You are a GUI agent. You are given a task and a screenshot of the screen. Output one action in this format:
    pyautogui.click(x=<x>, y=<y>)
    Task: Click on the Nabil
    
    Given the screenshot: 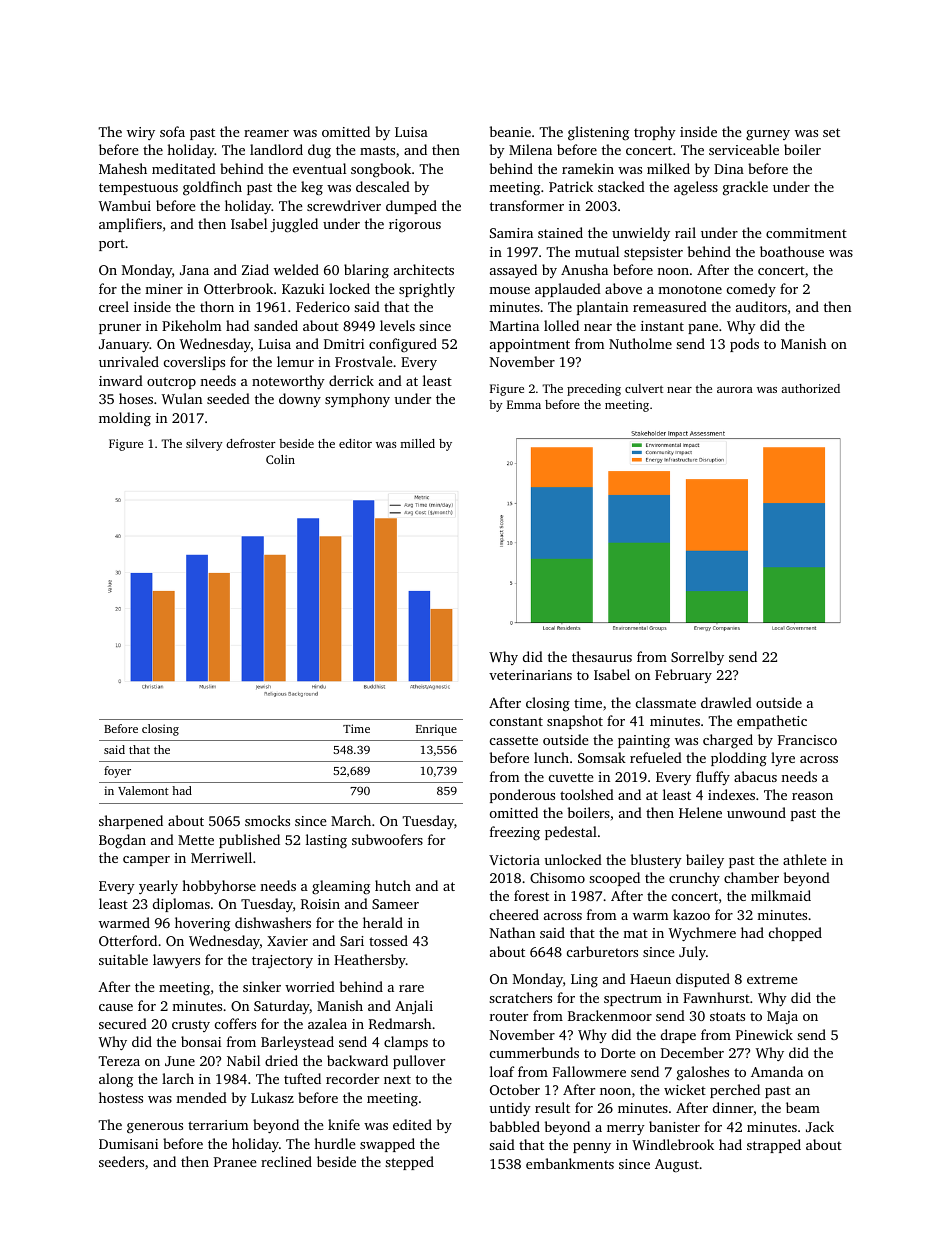 What is the action you would take?
    pyautogui.click(x=243, y=1060)
